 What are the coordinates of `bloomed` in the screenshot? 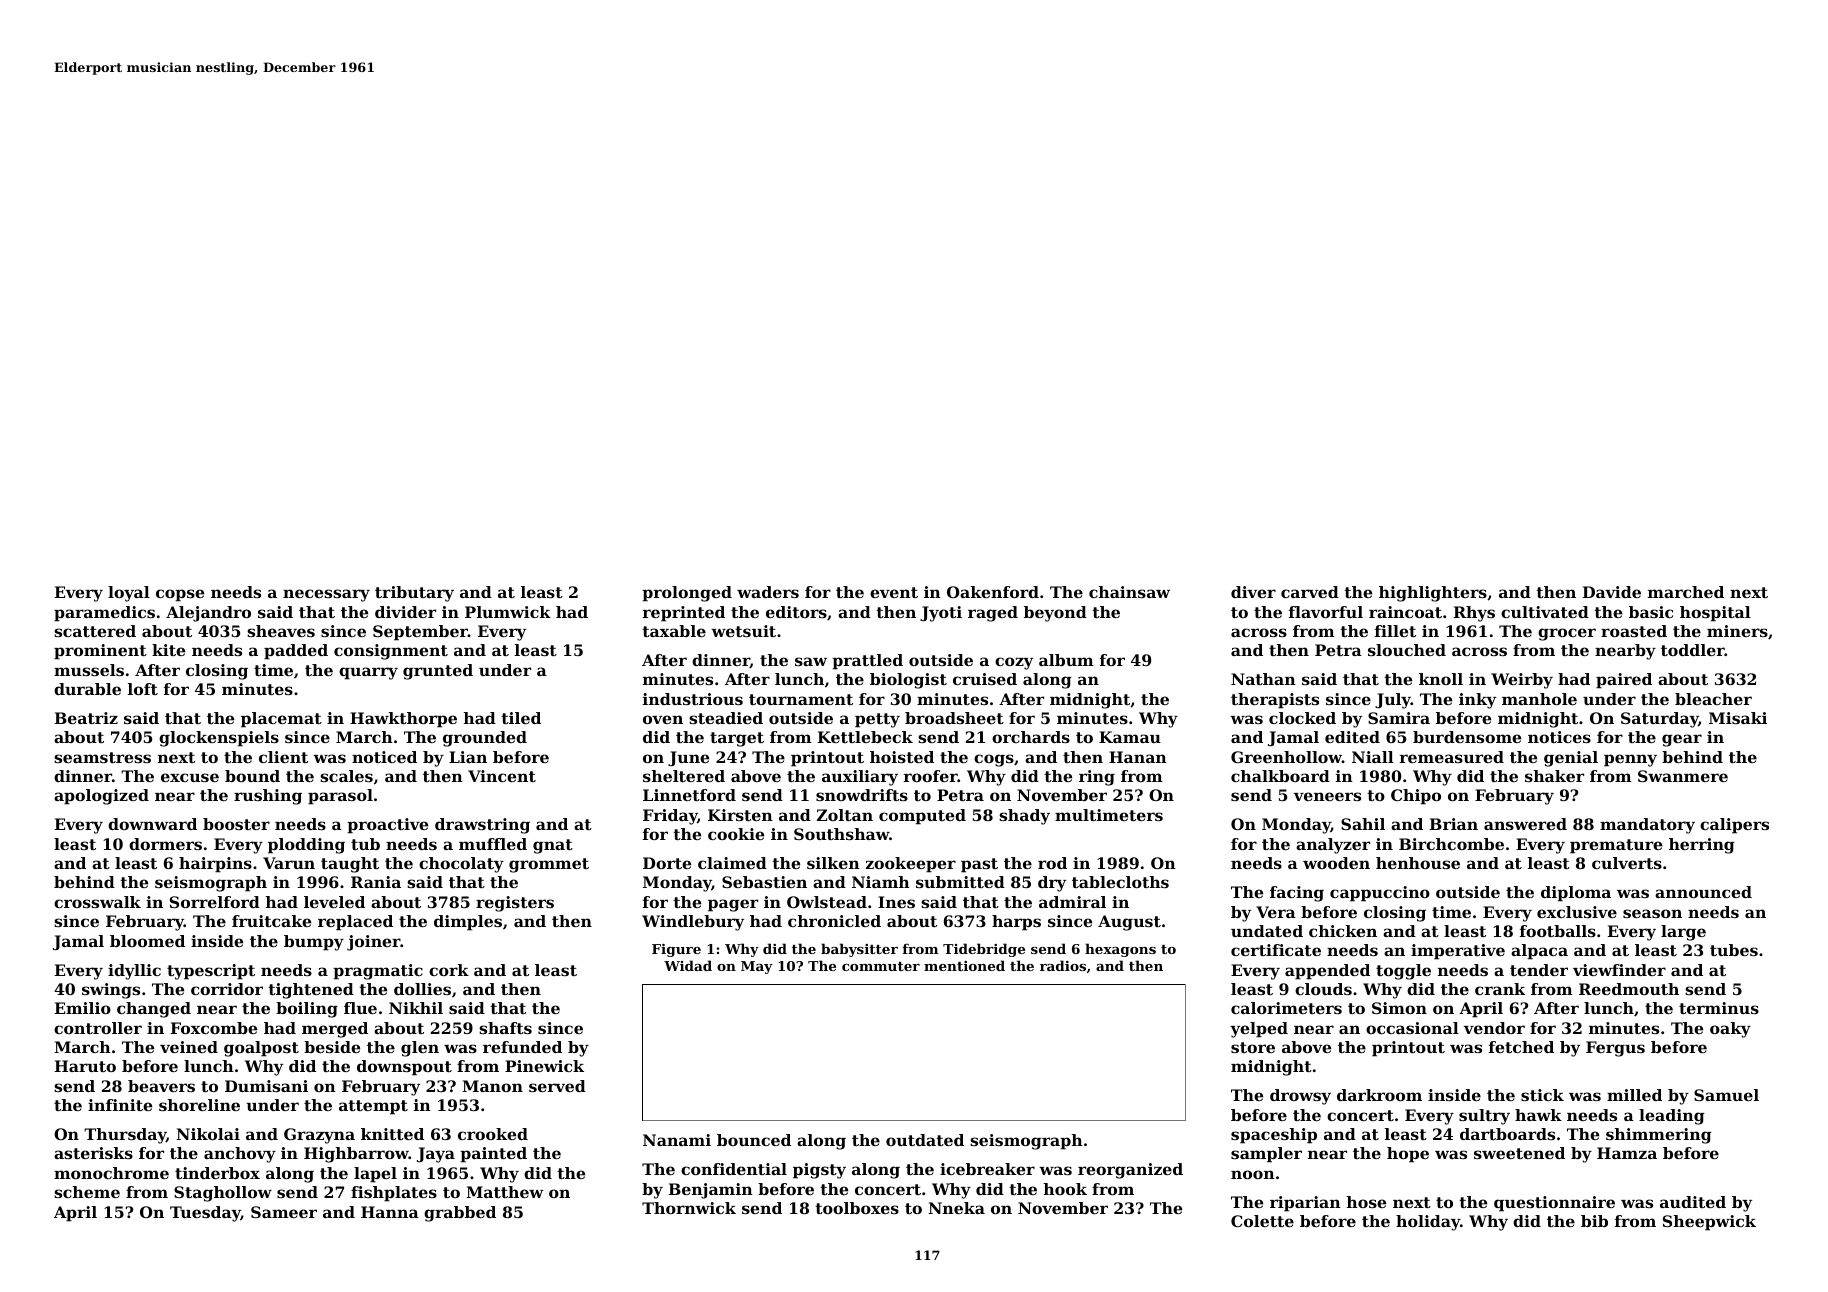 It's located at (147, 941).
